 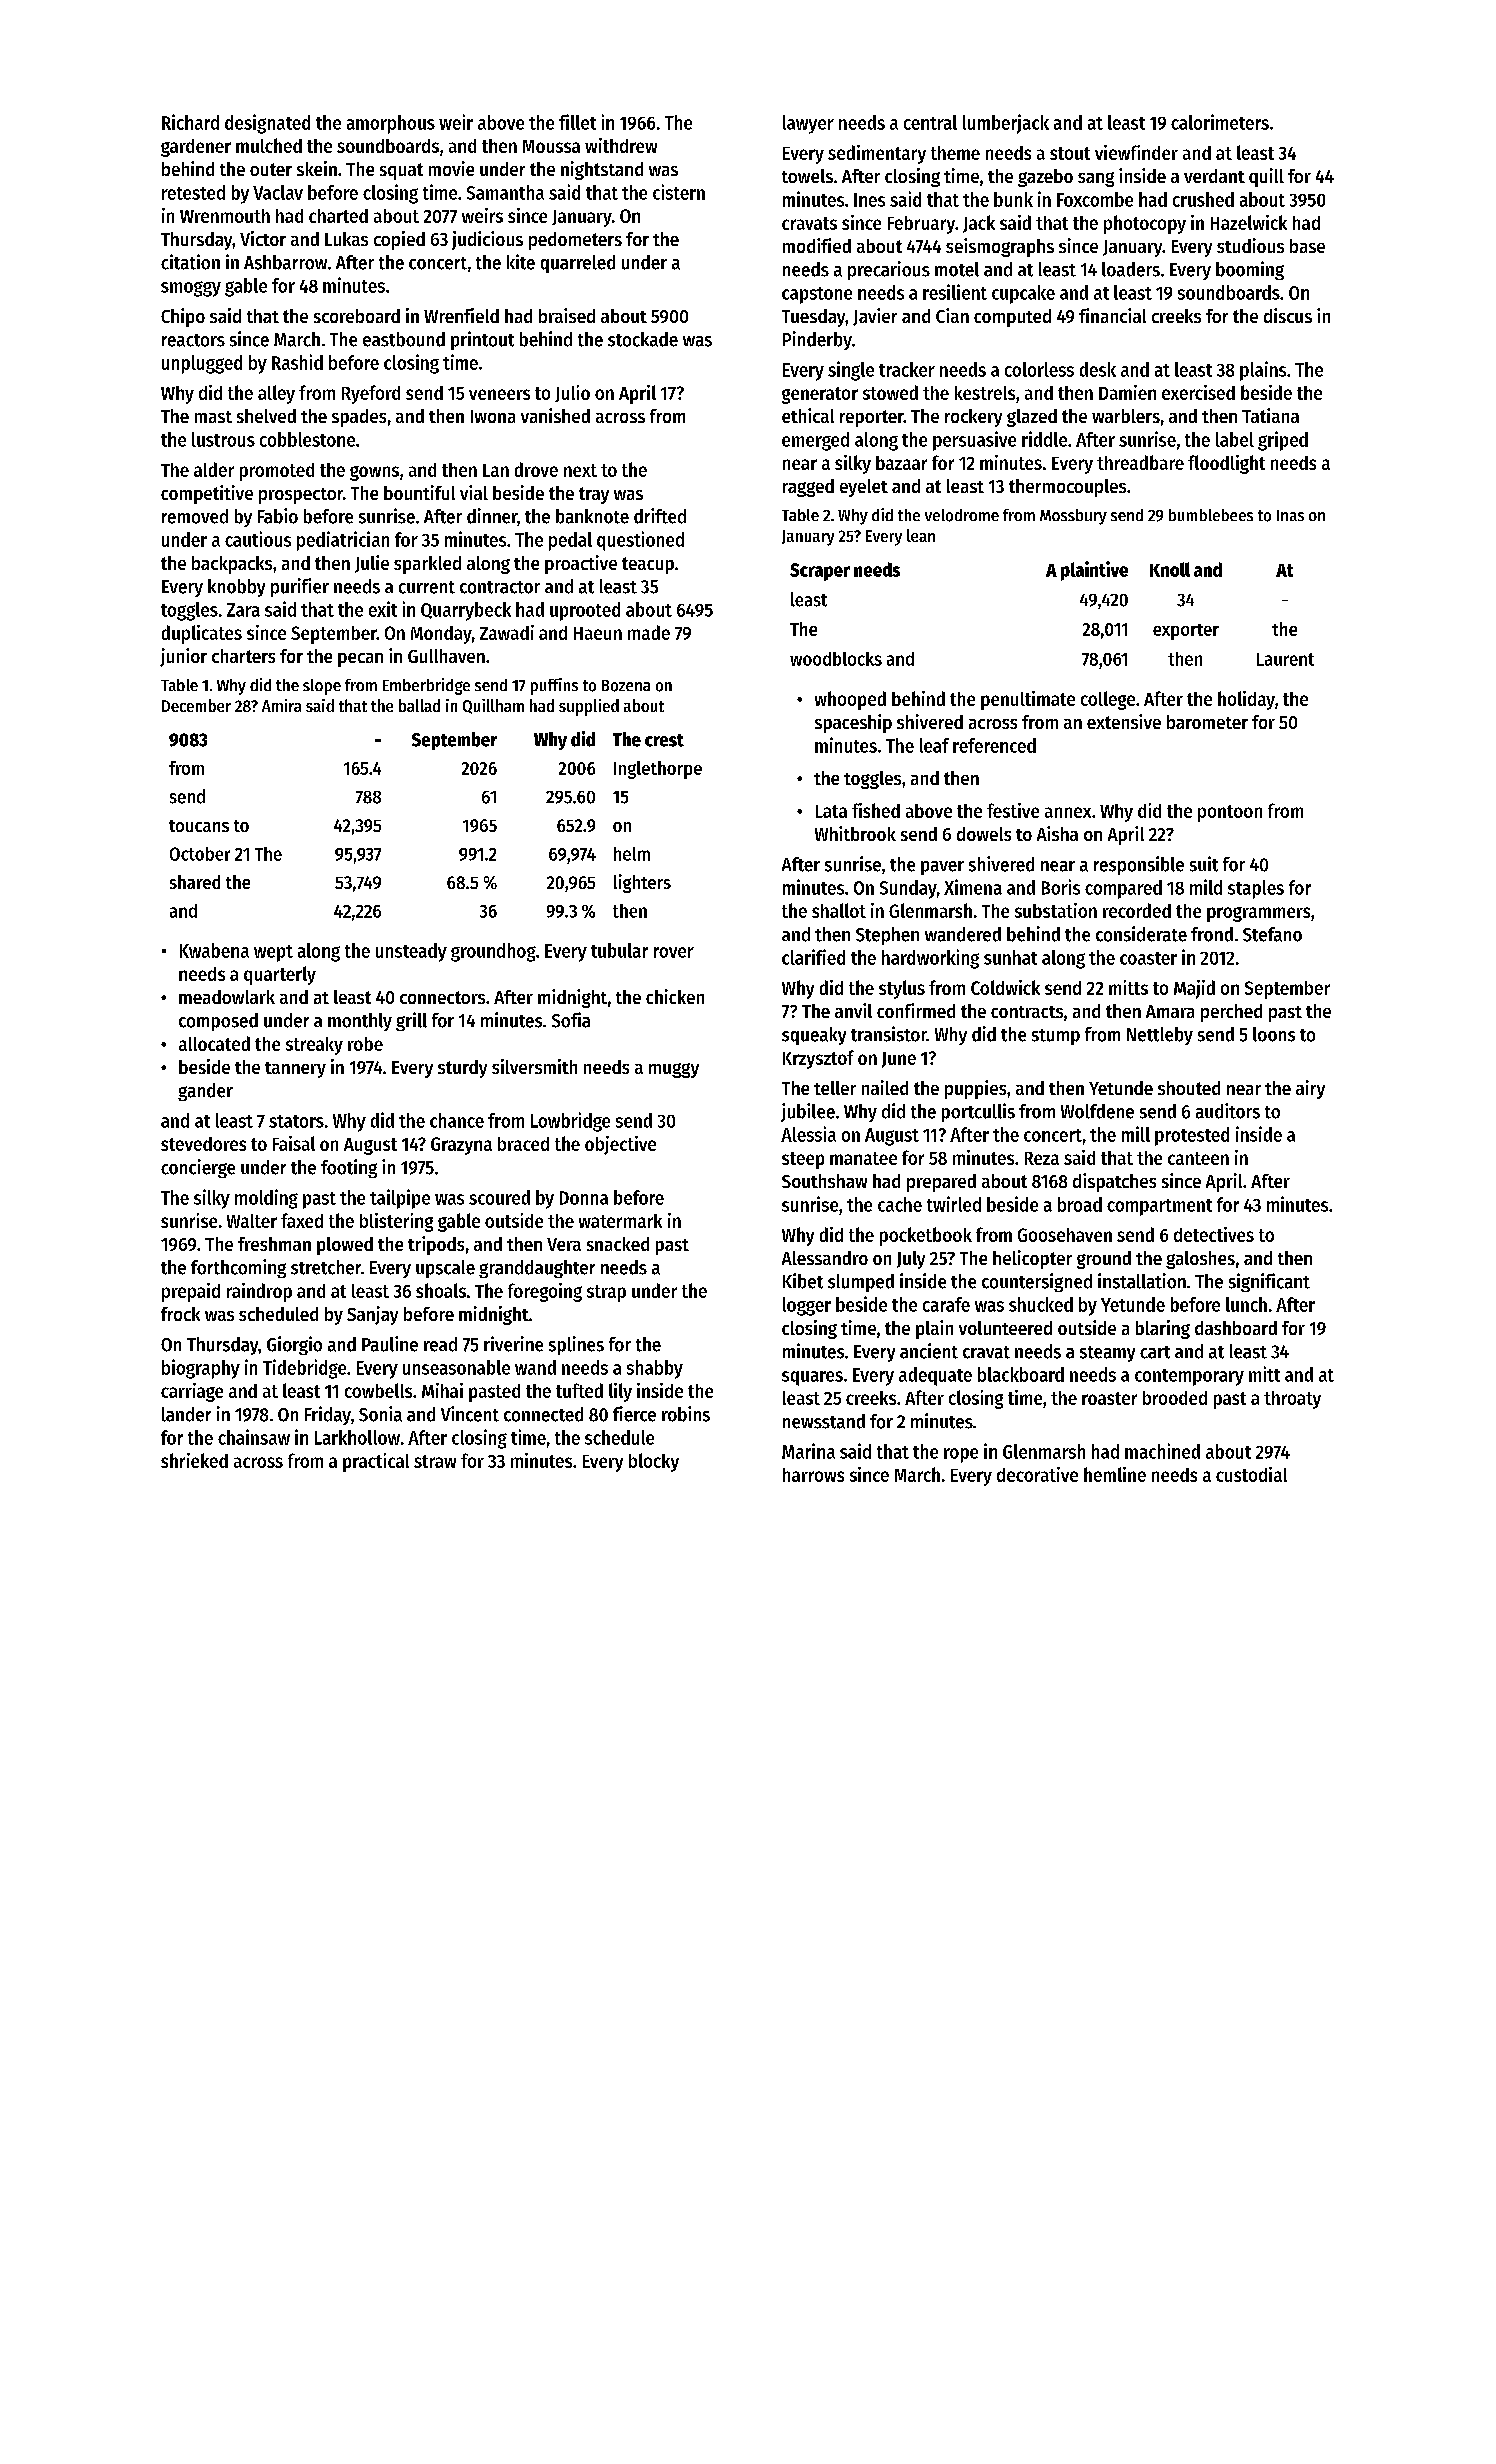 I want to click on straw, so click(x=435, y=1461).
